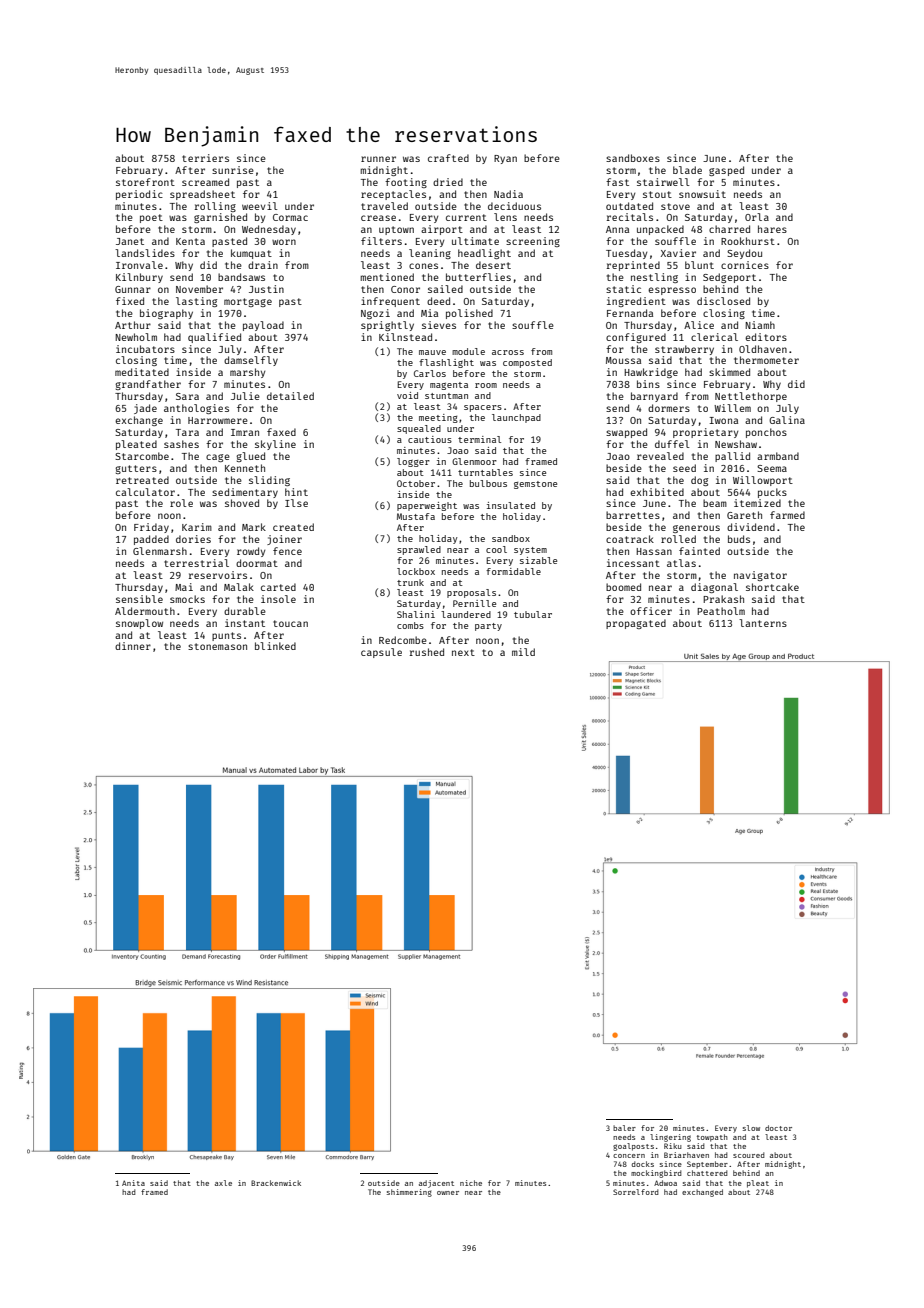  What do you see at coordinates (624, 1128) in the document?
I see `baler` at bounding box center [624, 1128].
